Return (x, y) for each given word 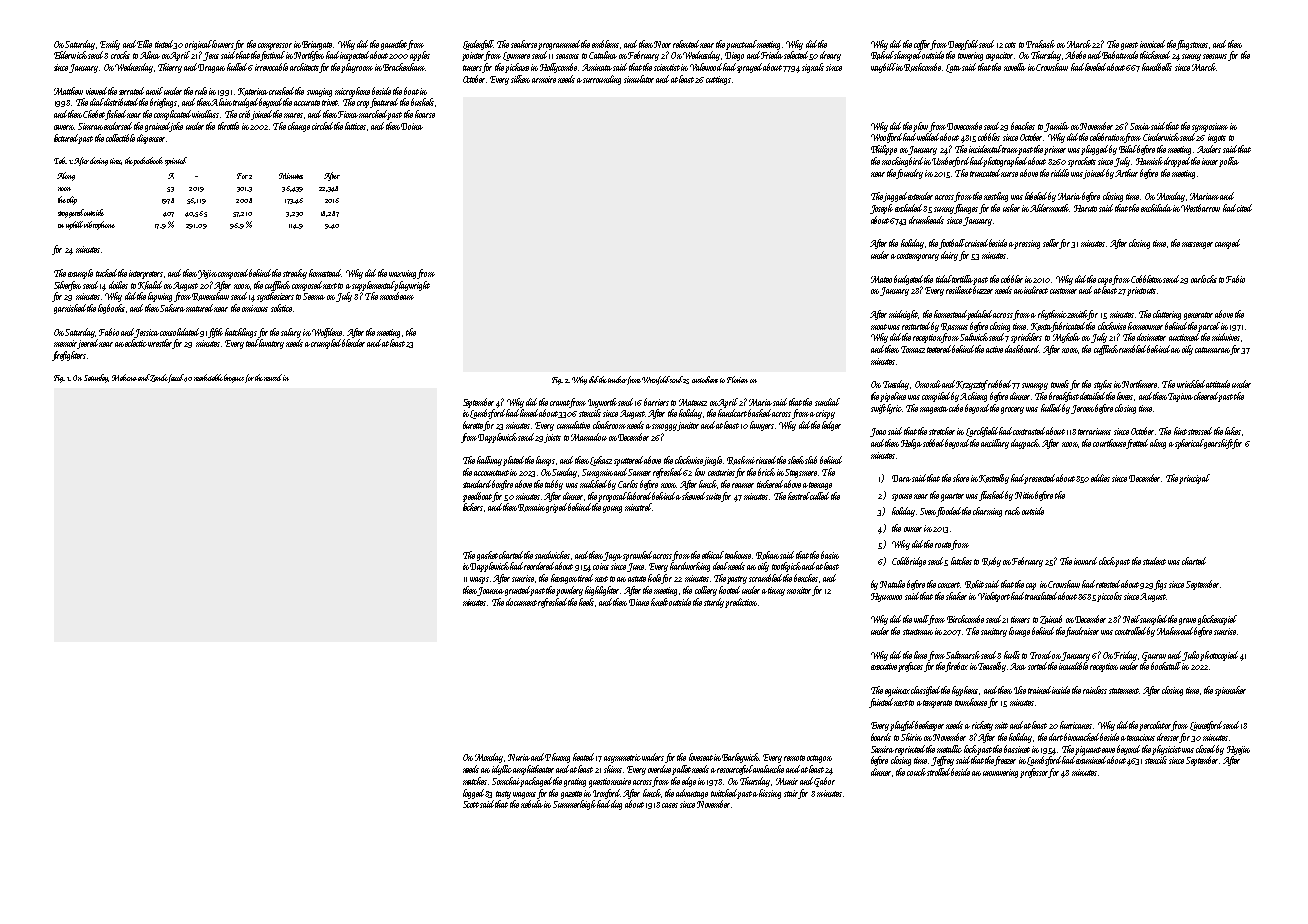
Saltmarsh (963, 655)
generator (1198, 316)
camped (1227, 244)
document (521, 602)
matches (475, 781)
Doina (412, 126)
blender (354, 343)
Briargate (318, 45)
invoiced (1152, 44)
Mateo (881, 279)
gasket (487, 556)
